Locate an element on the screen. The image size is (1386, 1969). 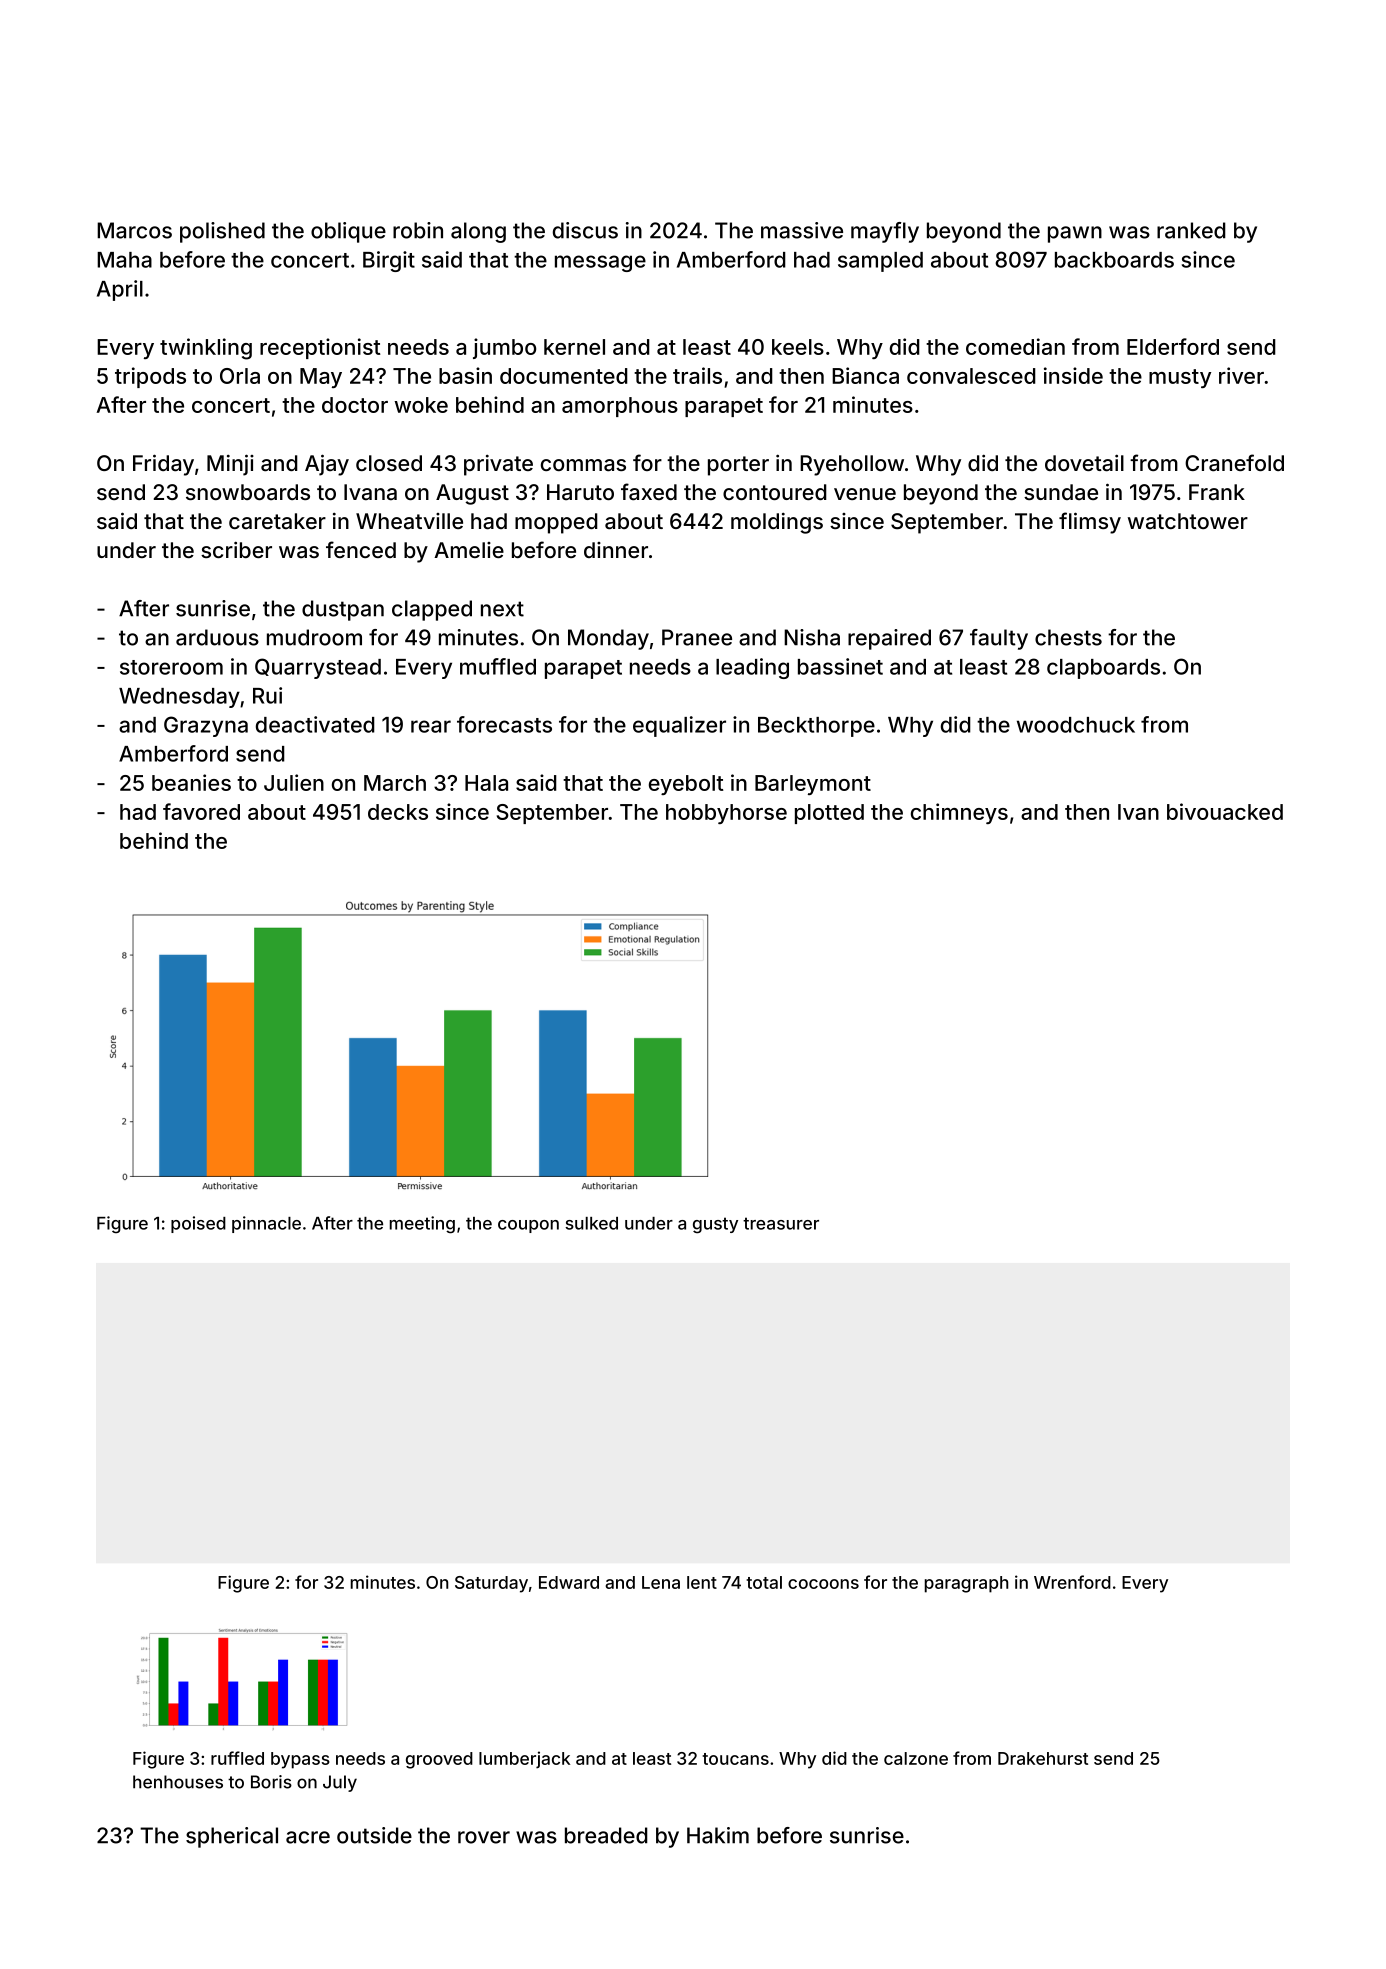
porter is located at coordinates (738, 466).
